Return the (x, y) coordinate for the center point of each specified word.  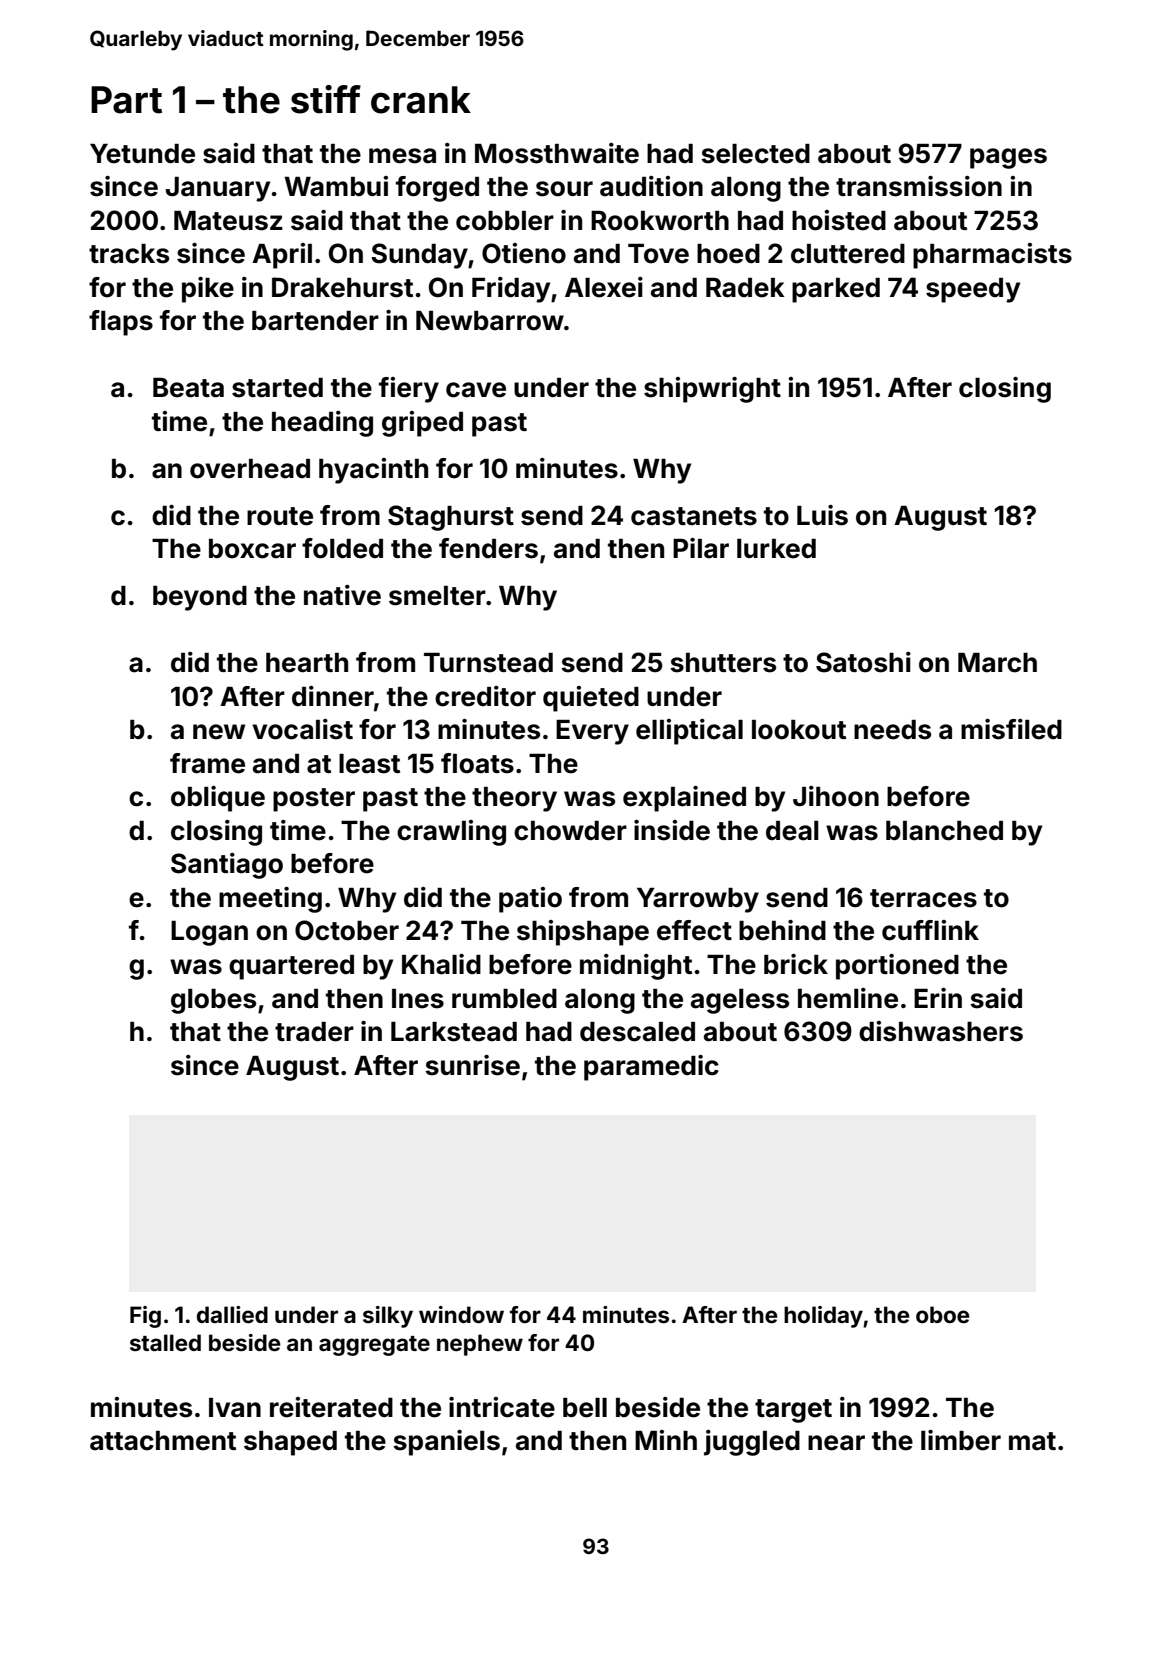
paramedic (651, 1068)
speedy (973, 290)
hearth (307, 663)
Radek (745, 288)
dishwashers (941, 1031)
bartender (315, 321)
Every (592, 732)
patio (530, 900)
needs (892, 730)
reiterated (331, 1407)
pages (1008, 158)
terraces (923, 898)
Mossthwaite (557, 153)
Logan (209, 933)
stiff (326, 99)
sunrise (472, 1065)
